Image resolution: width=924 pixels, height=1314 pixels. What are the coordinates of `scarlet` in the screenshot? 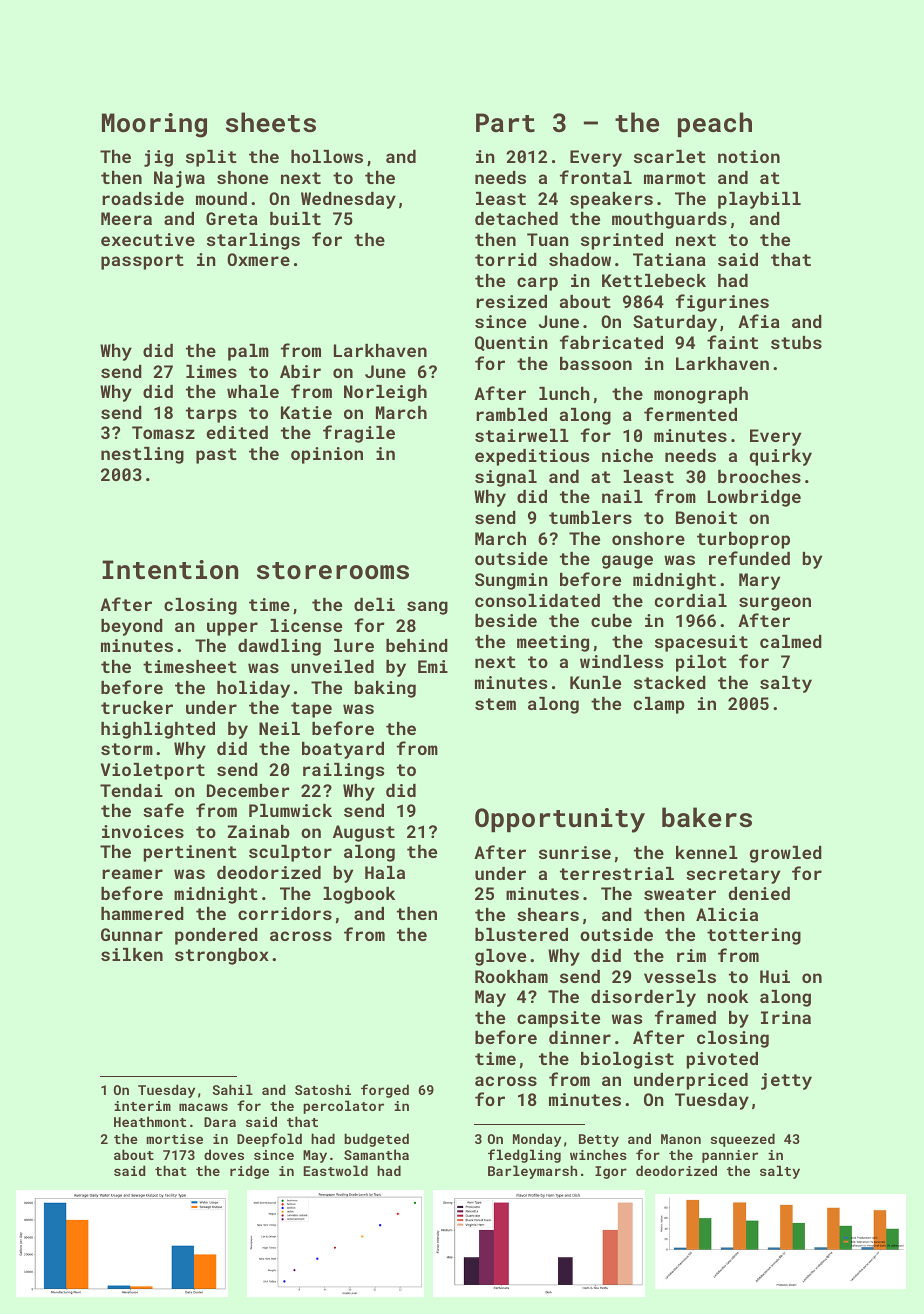 It's located at (670, 156).
